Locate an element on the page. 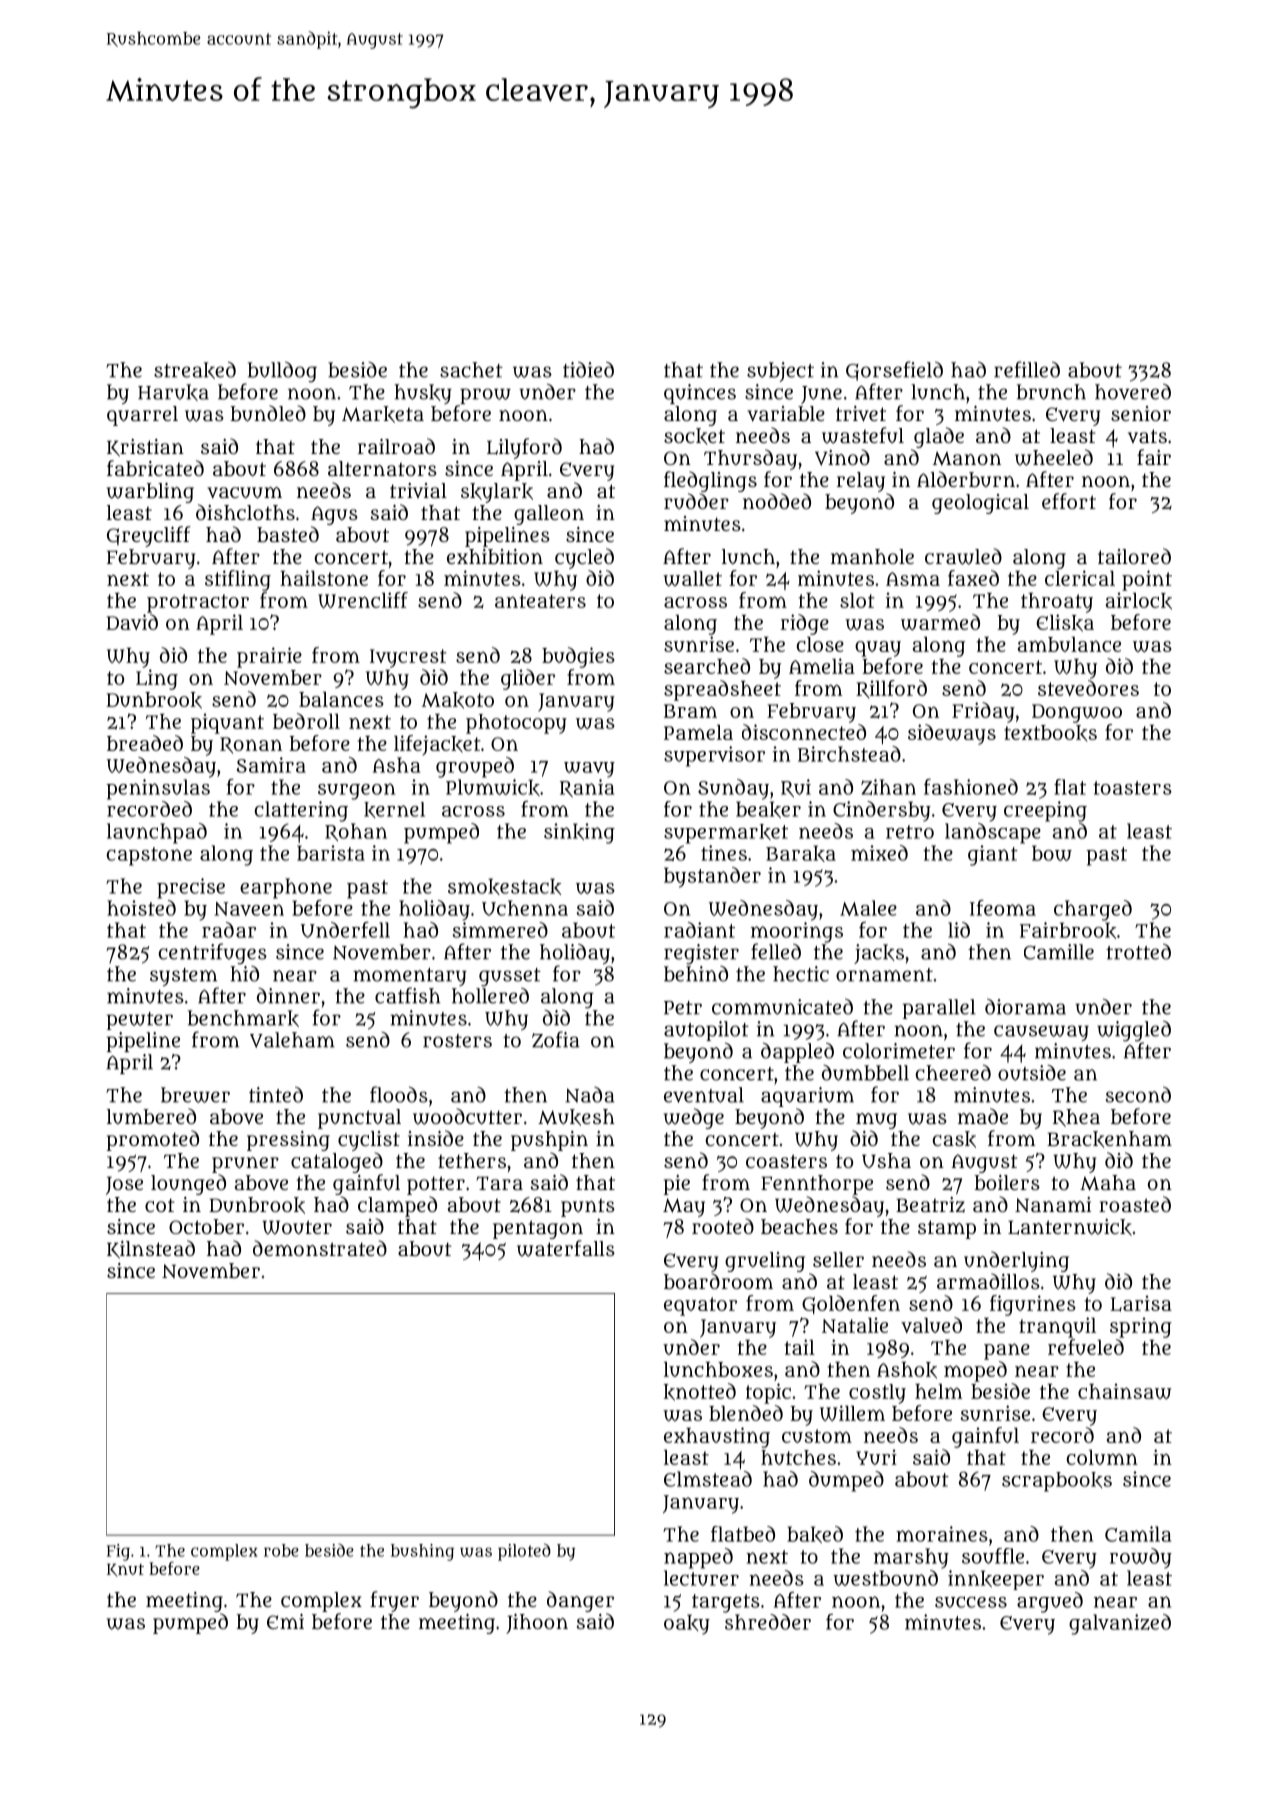 This image has height=1808, width=1278. Thursday is located at coordinates (750, 459).
